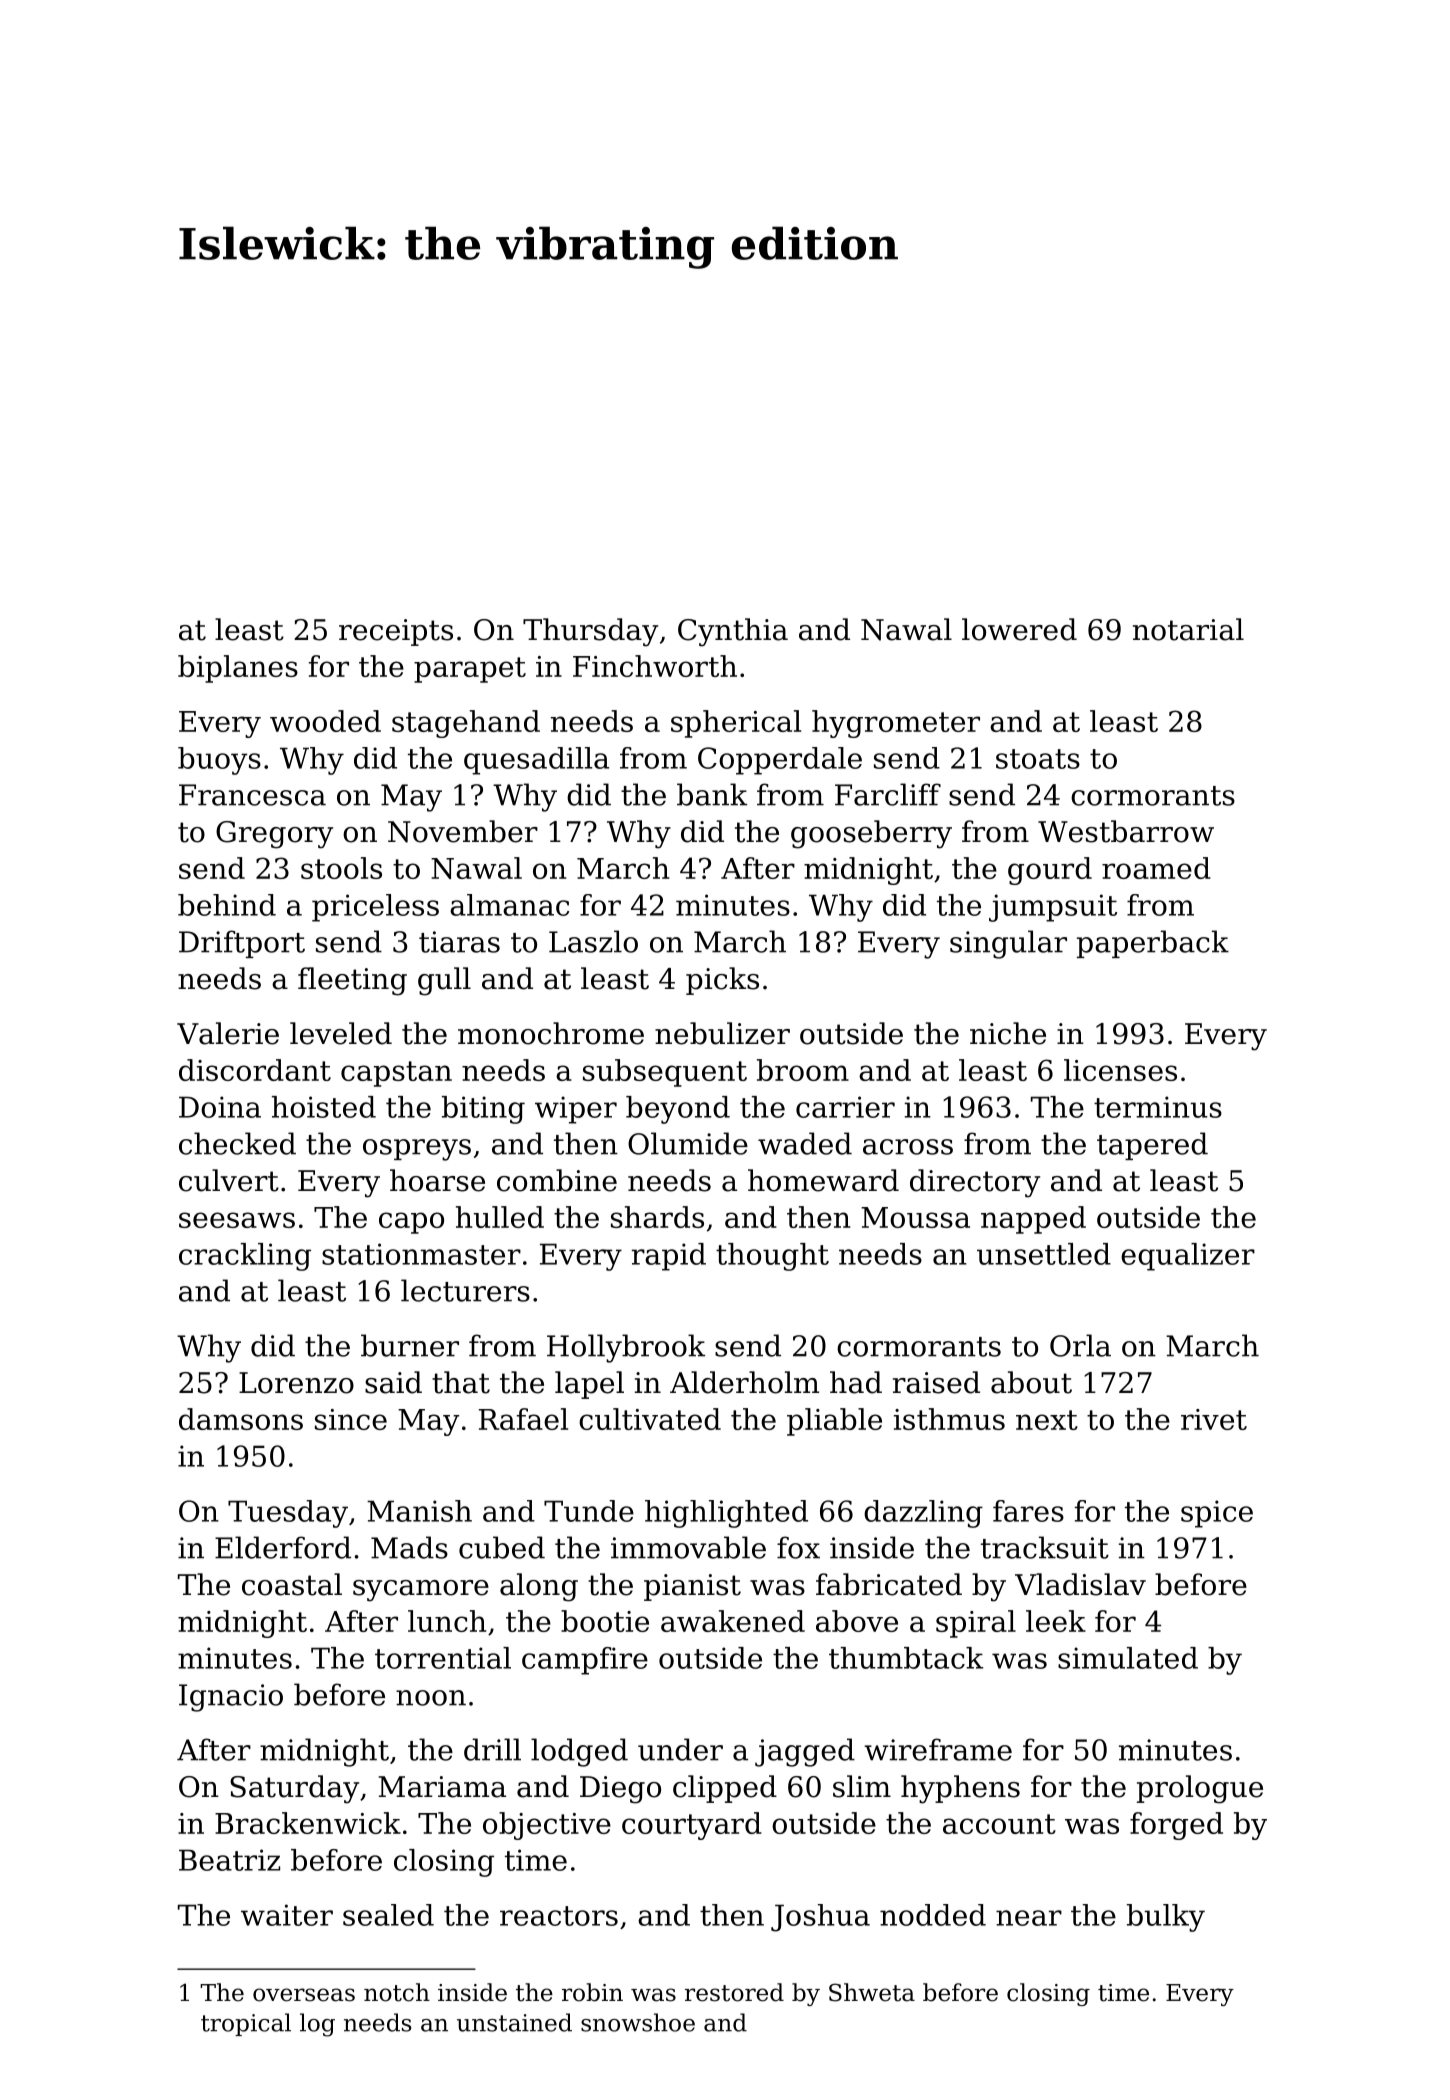 The width and height of the screenshot is (1450, 2100). Describe the element at coordinates (227, 905) in the screenshot. I see `behind` at that location.
